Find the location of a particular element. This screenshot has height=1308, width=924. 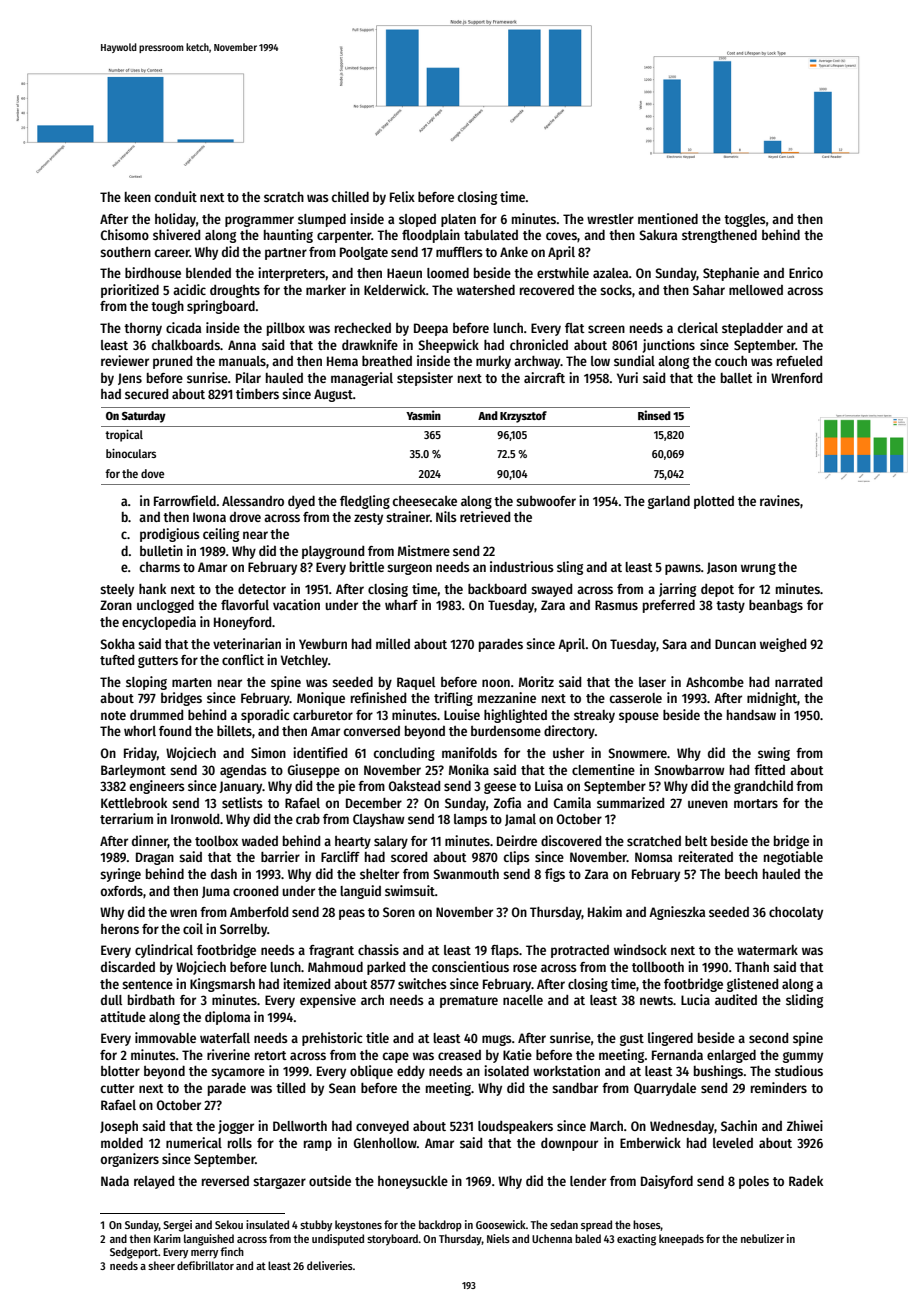

springboard is located at coordinates (221, 307).
